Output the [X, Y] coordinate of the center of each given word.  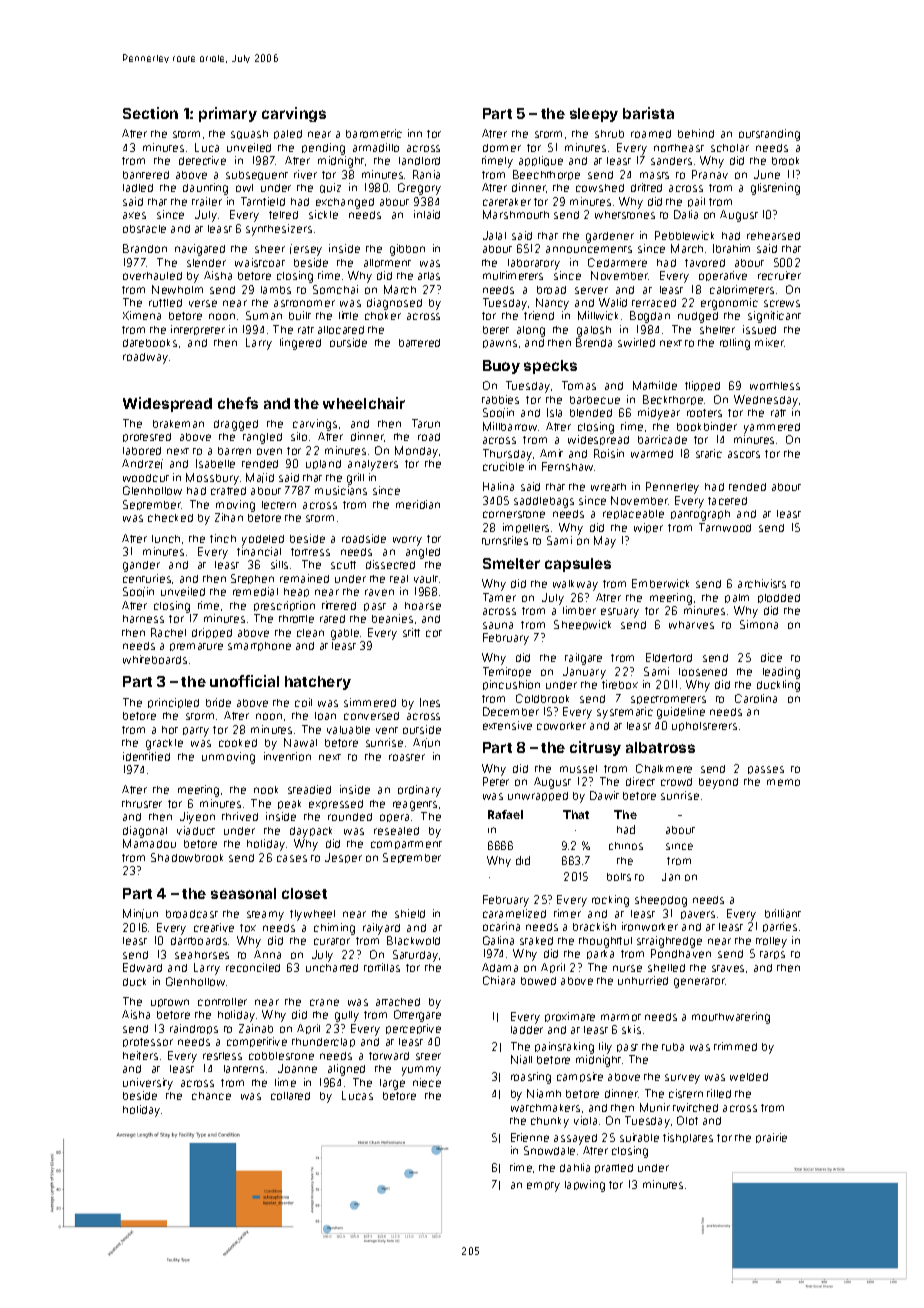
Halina [498, 486]
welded [749, 1077]
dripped [212, 633]
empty [543, 1187]
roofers [704, 413]
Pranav [710, 174]
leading [781, 673]
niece [427, 1082]
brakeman [178, 424]
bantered [146, 175]
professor [148, 1042]
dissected [390, 564]
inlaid [427, 214]
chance [211, 1096]
